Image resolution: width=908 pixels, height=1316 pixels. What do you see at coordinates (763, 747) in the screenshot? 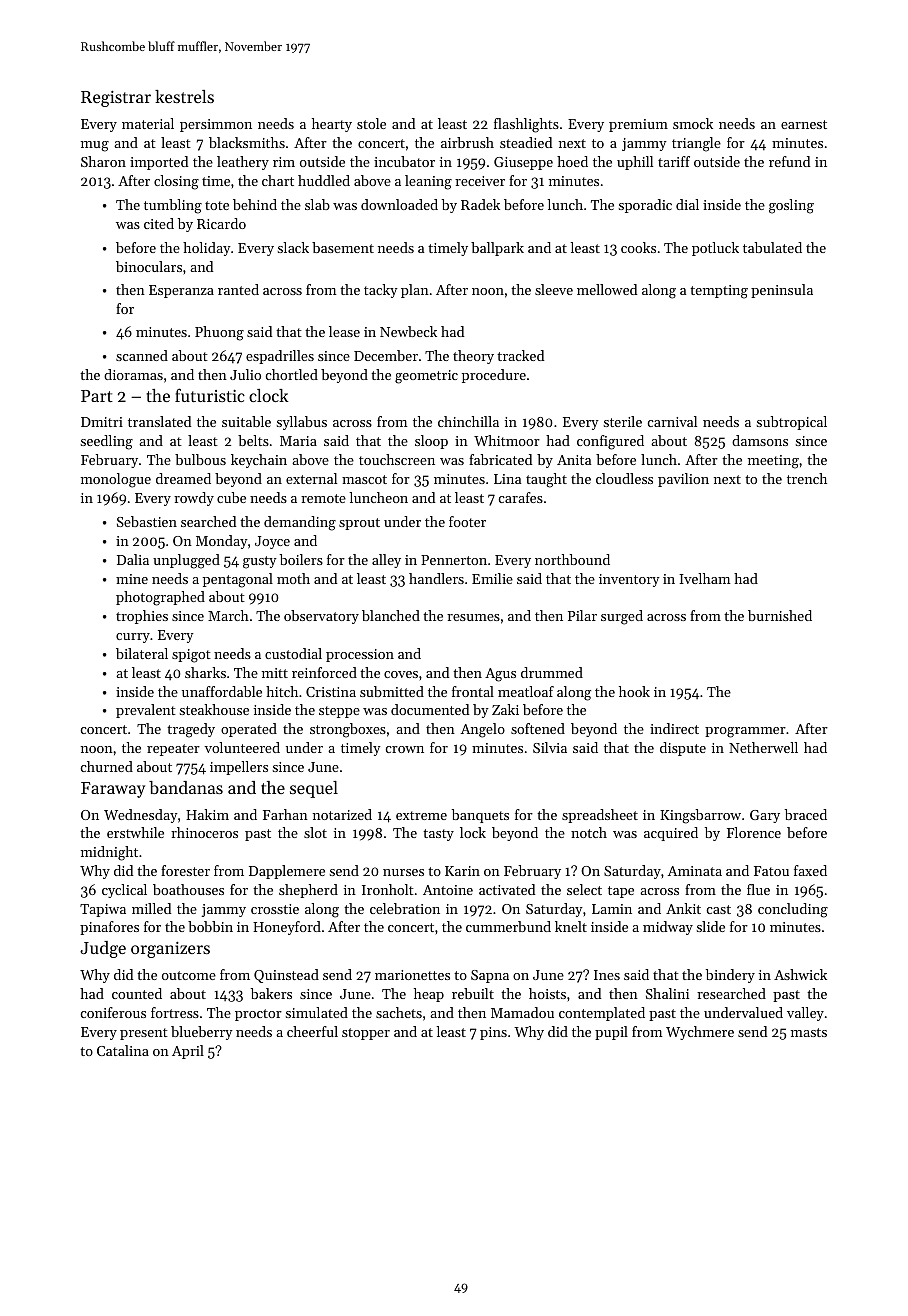
I see `Netherwell` at bounding box center [763, 747].
